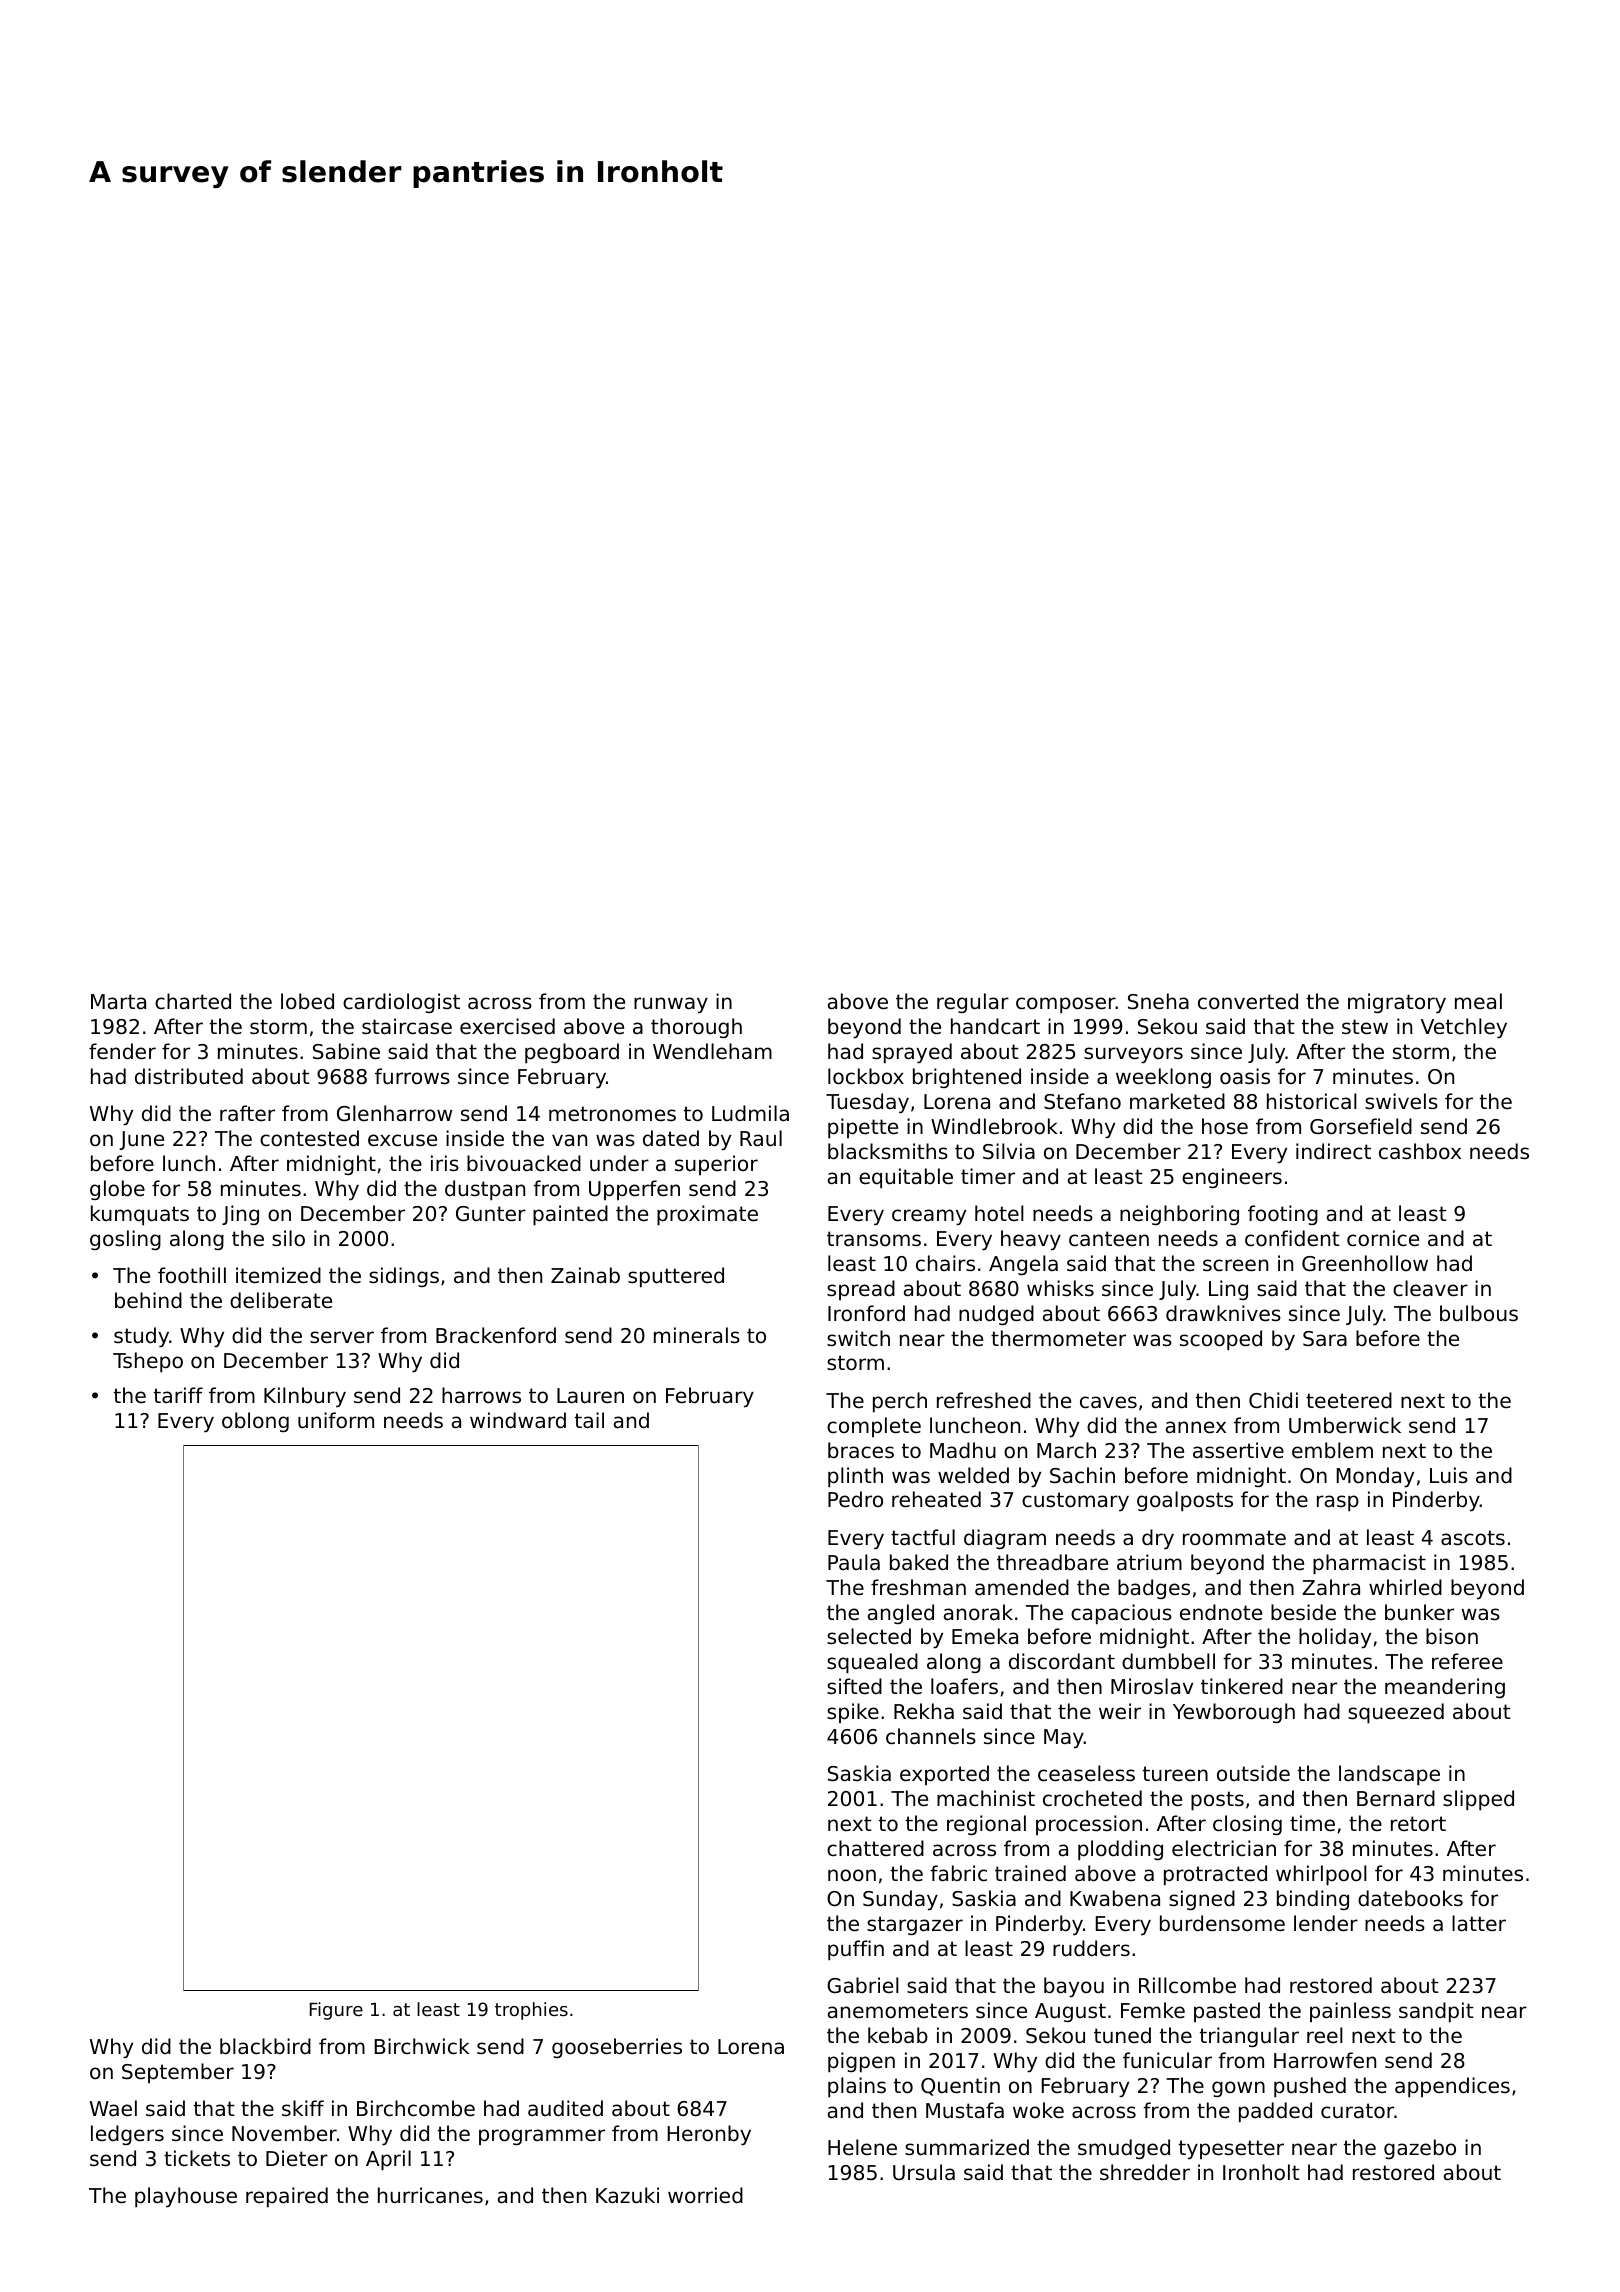 This image has height=2292, width=1620. I want to click on regular, so click(973, 1003).
